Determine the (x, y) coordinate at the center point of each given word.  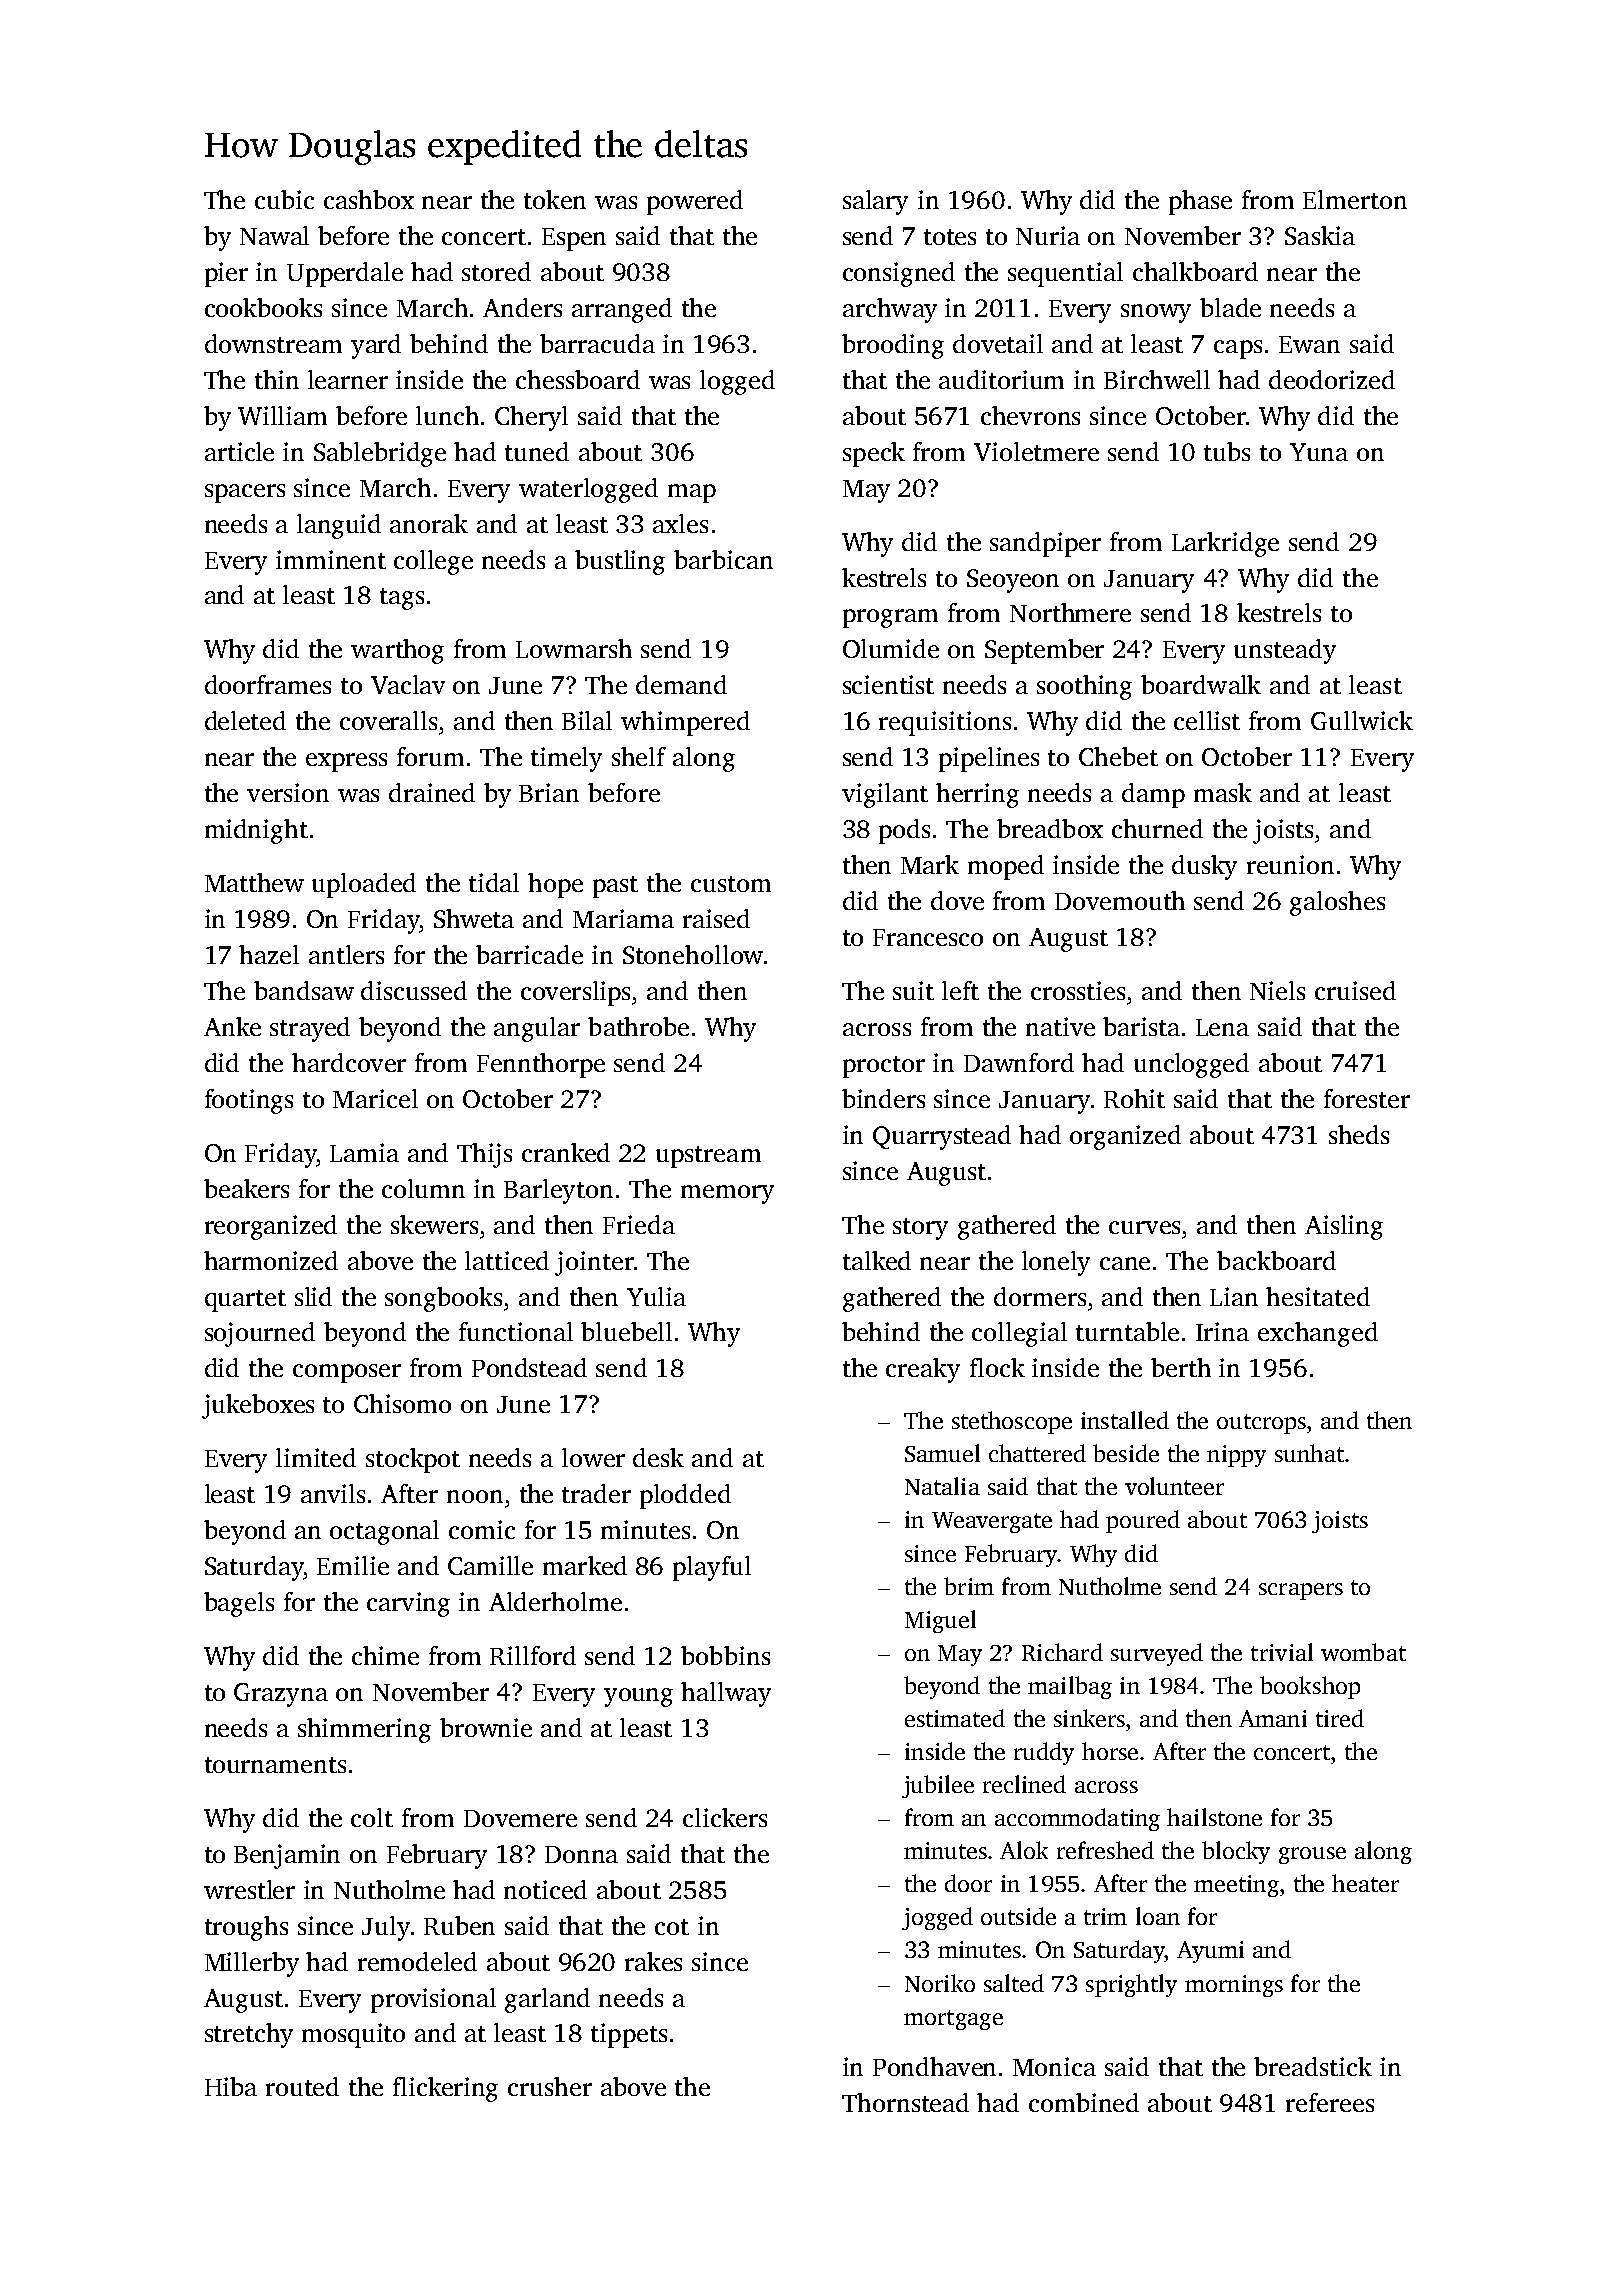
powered (695, 202)
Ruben (459, 1925)
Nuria (1048, 235)
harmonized (271, 1260)
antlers (346, 954)
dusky (1204, 867)
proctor (884, 1067)
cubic (284, 199)
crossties (1078, 990)
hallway (726, 1694)
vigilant (885, 795)
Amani (1273, 1718)
